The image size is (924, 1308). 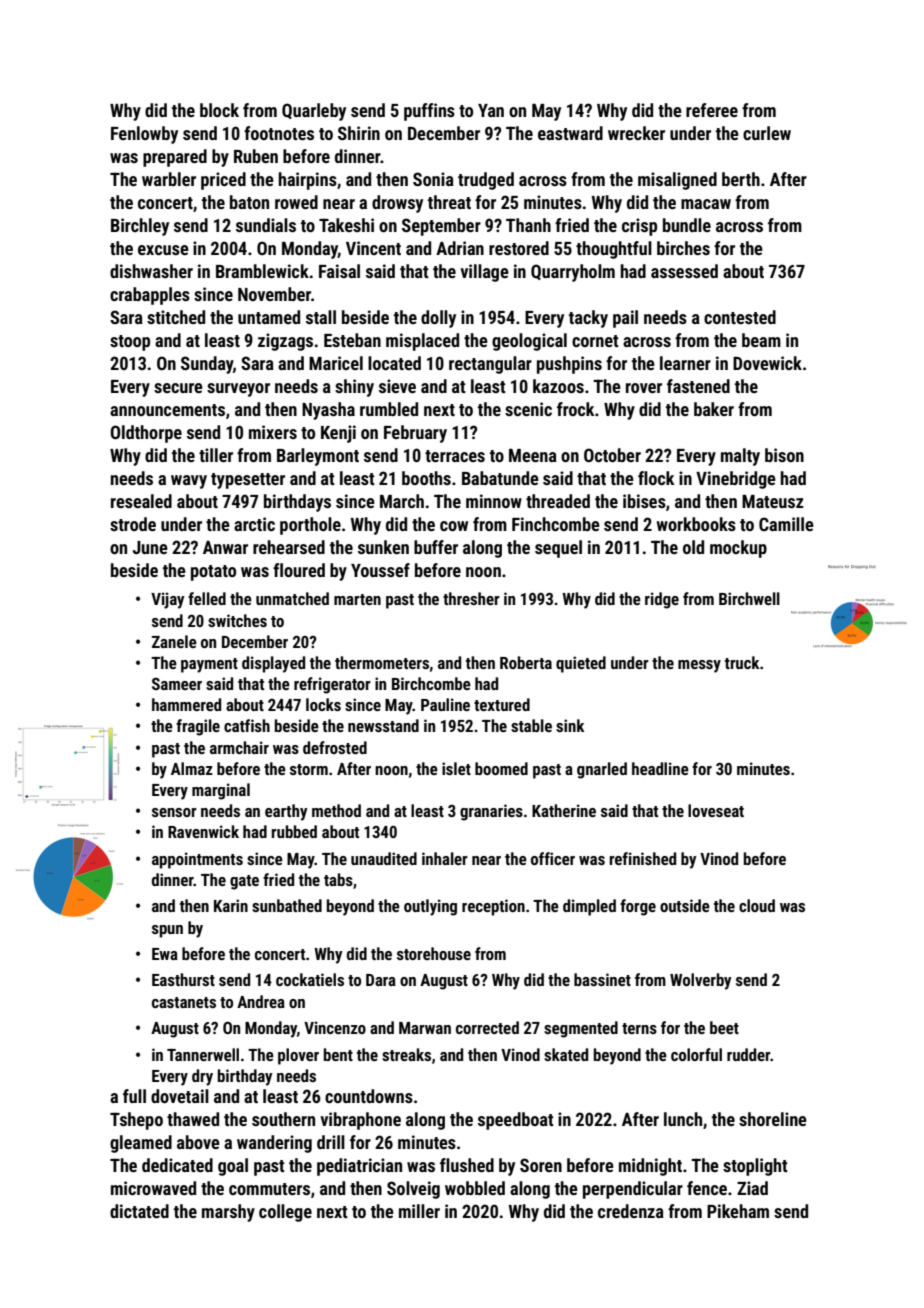 What do you see at coordinates (429, 112) in the screenshot?
I see `puffins` at bounding box center [429, 112].
